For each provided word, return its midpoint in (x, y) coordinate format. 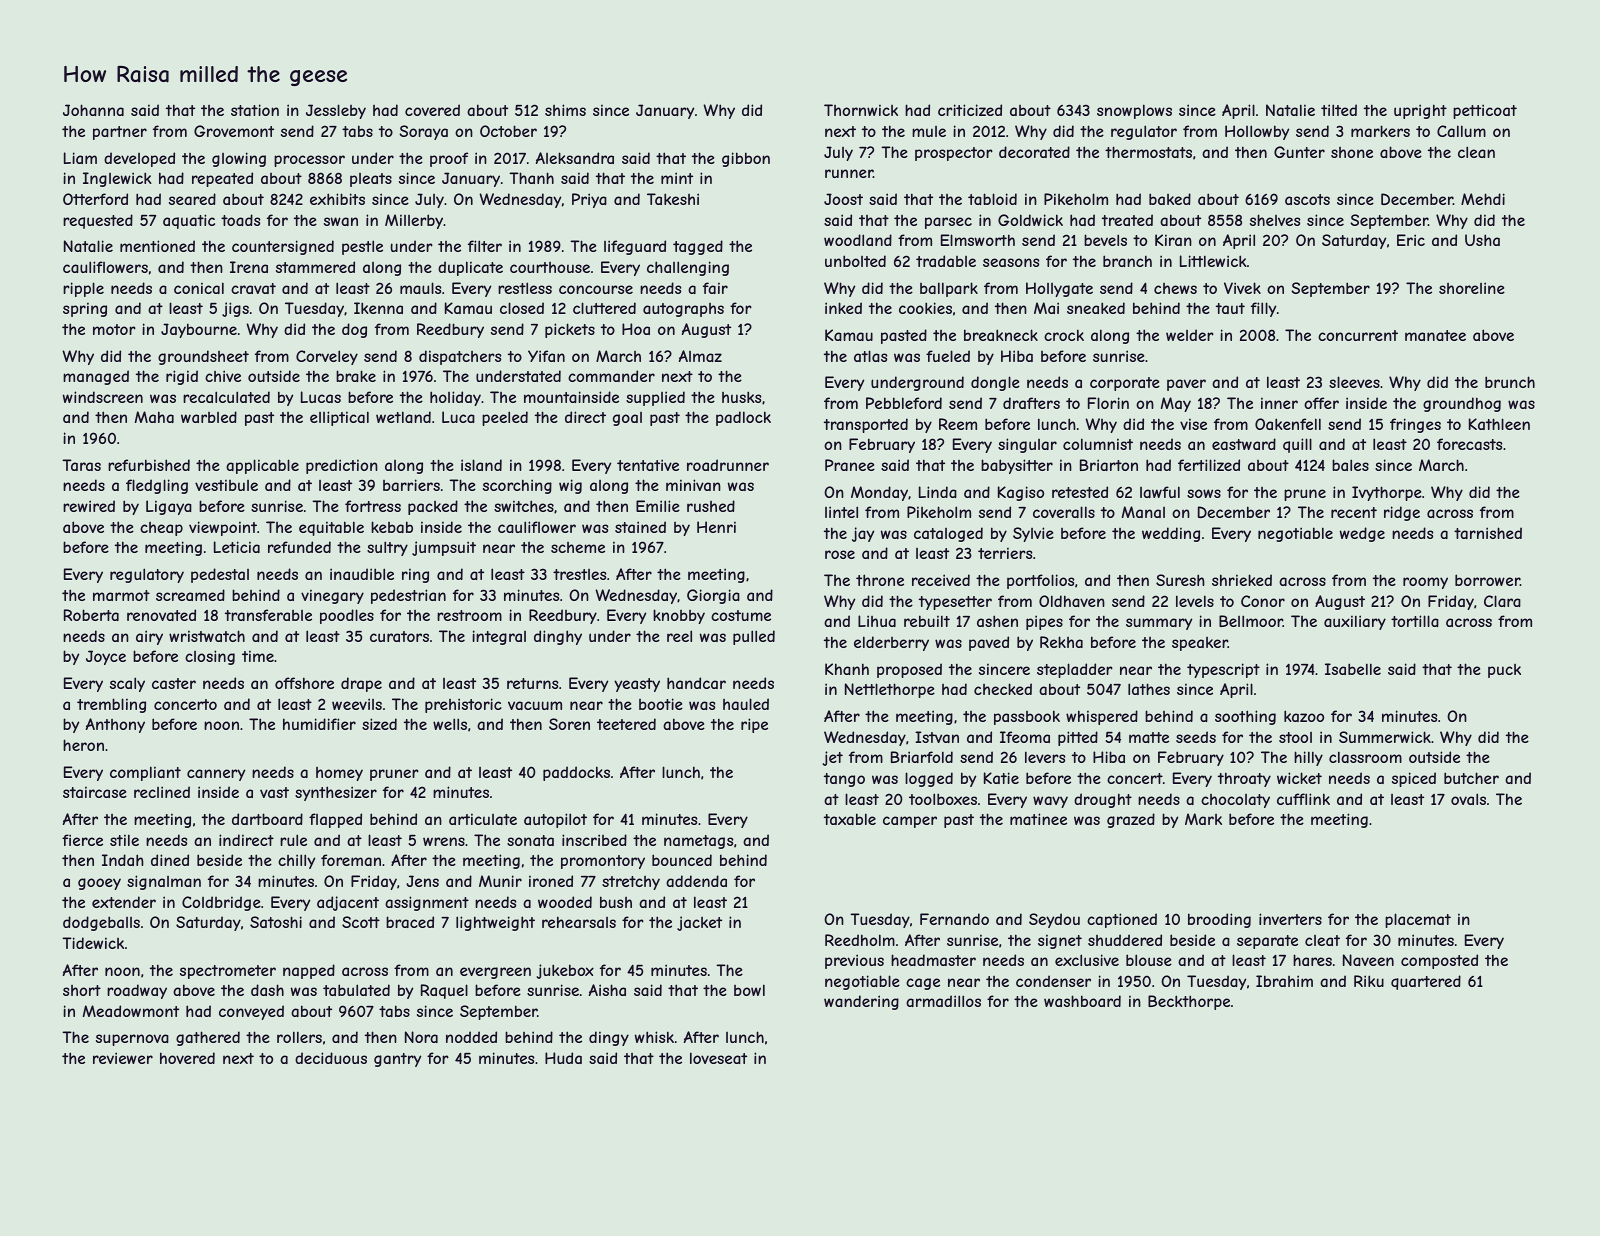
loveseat (718, 1058)
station (255, 110)
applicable (262, 466)
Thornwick (861, 110)
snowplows (1134, 111)
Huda (563, 1058)
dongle (995, 383)
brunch (1510, 382)
